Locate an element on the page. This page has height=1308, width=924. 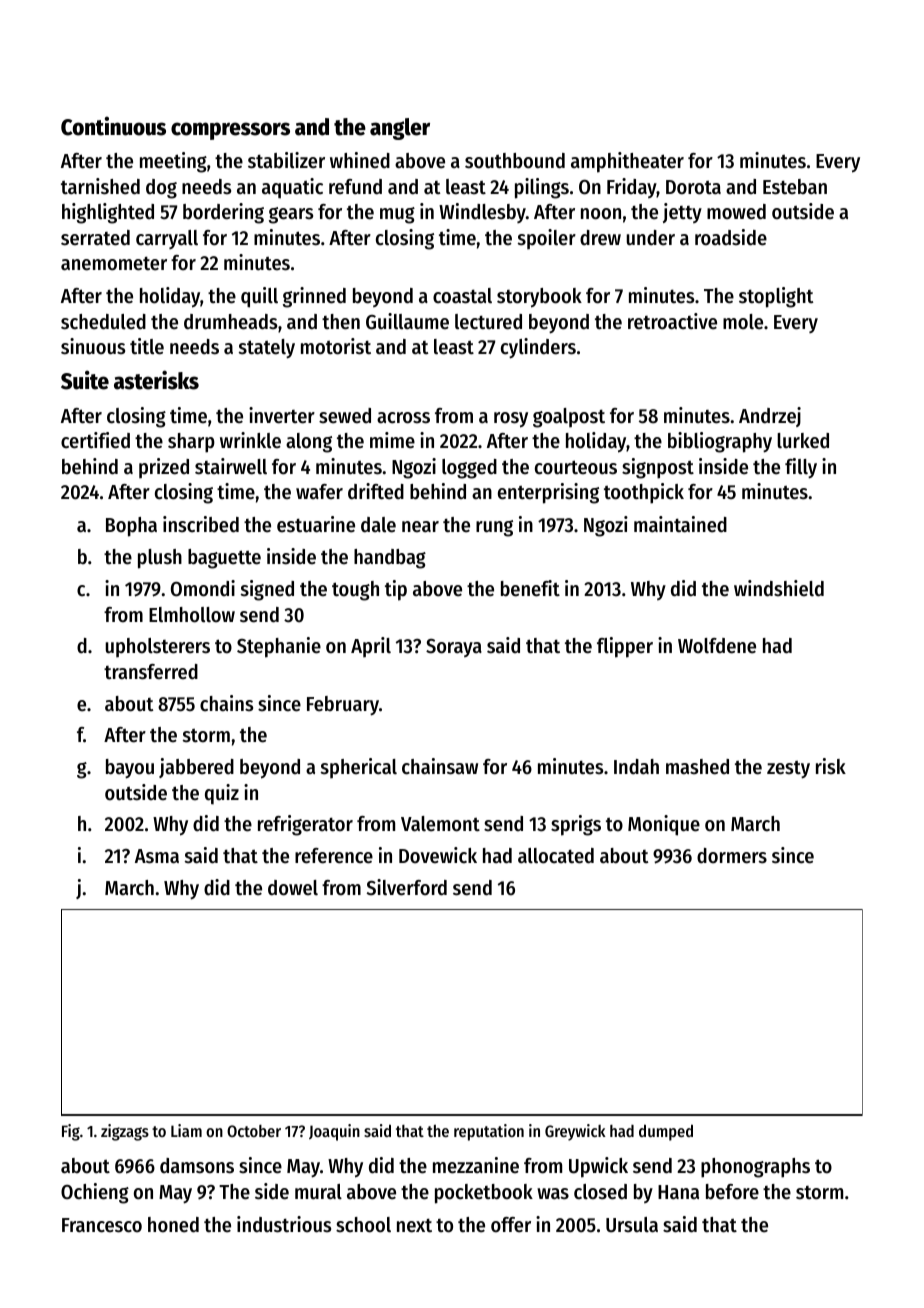
Esteban is located at coordinates (795, 187).
